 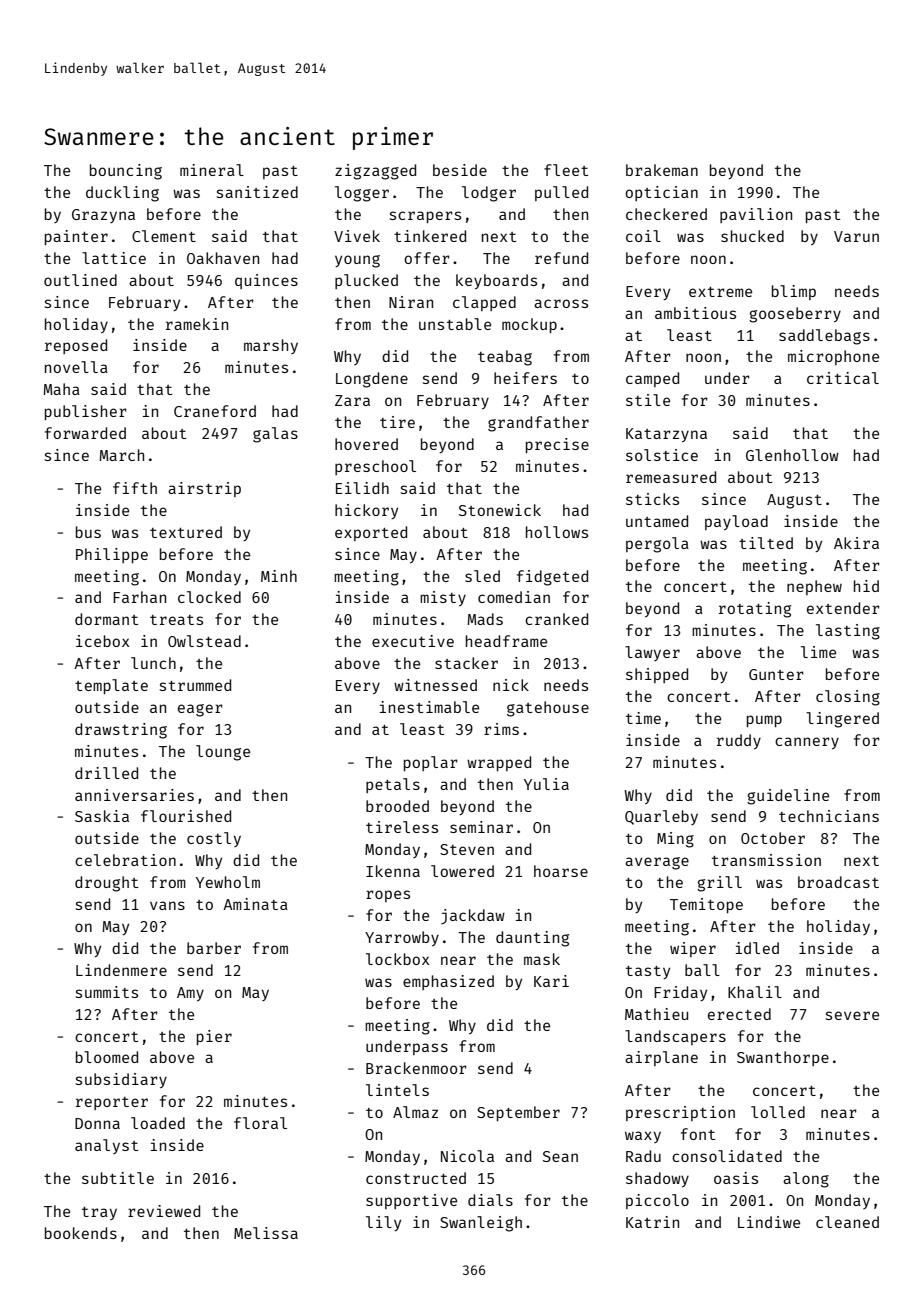 I want to click on painter, so click(x=76, y=237).
